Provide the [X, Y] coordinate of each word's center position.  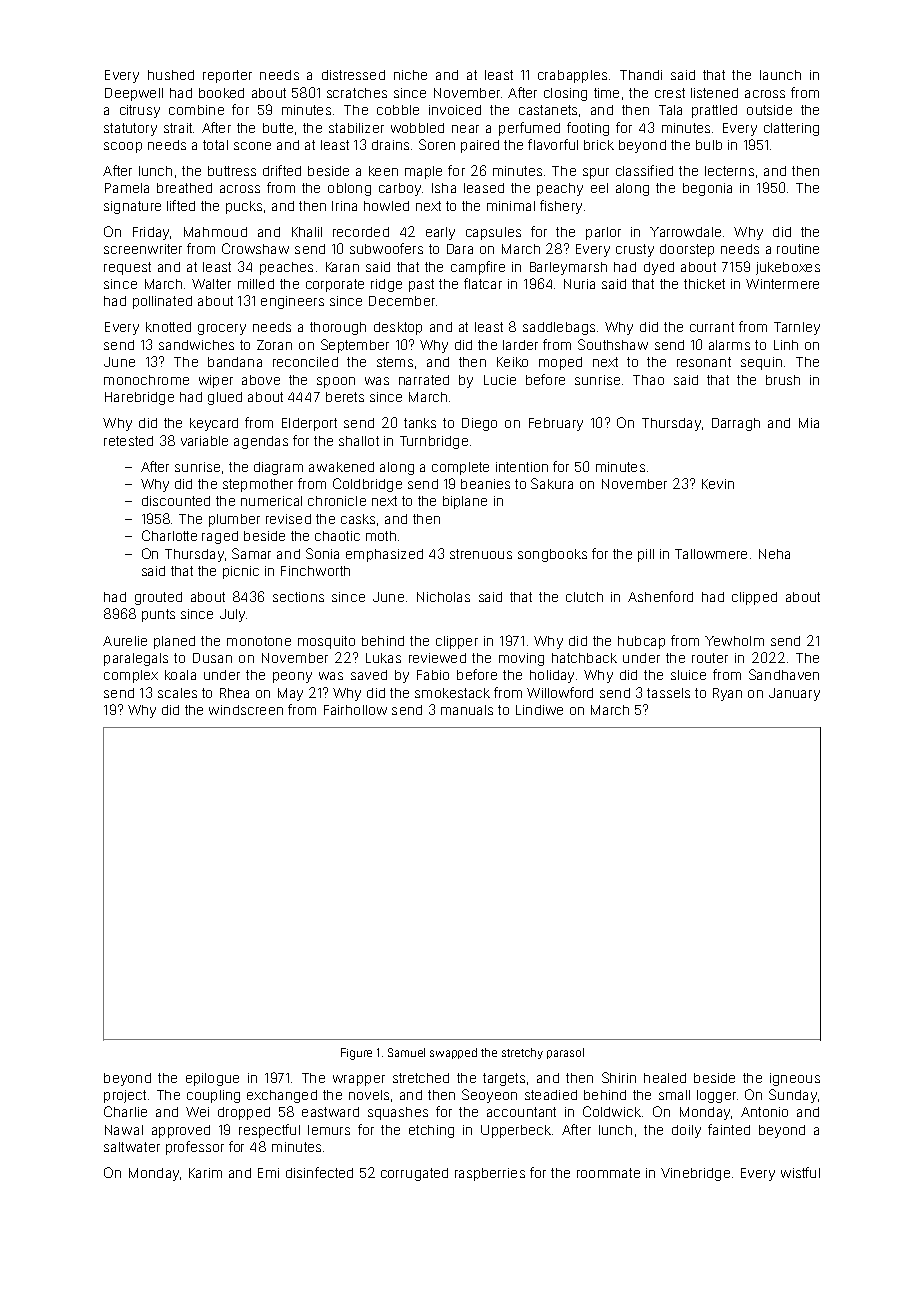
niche [410, 75]
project [125, 1096]
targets [504, 1079]
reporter [227, 76]
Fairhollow [355, 710]
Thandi [641, 75]
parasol [565, 1053]
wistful [800, 1172]
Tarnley [797, 328]
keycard [214, 424]
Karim [205, 1173]
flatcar [483, 283]
